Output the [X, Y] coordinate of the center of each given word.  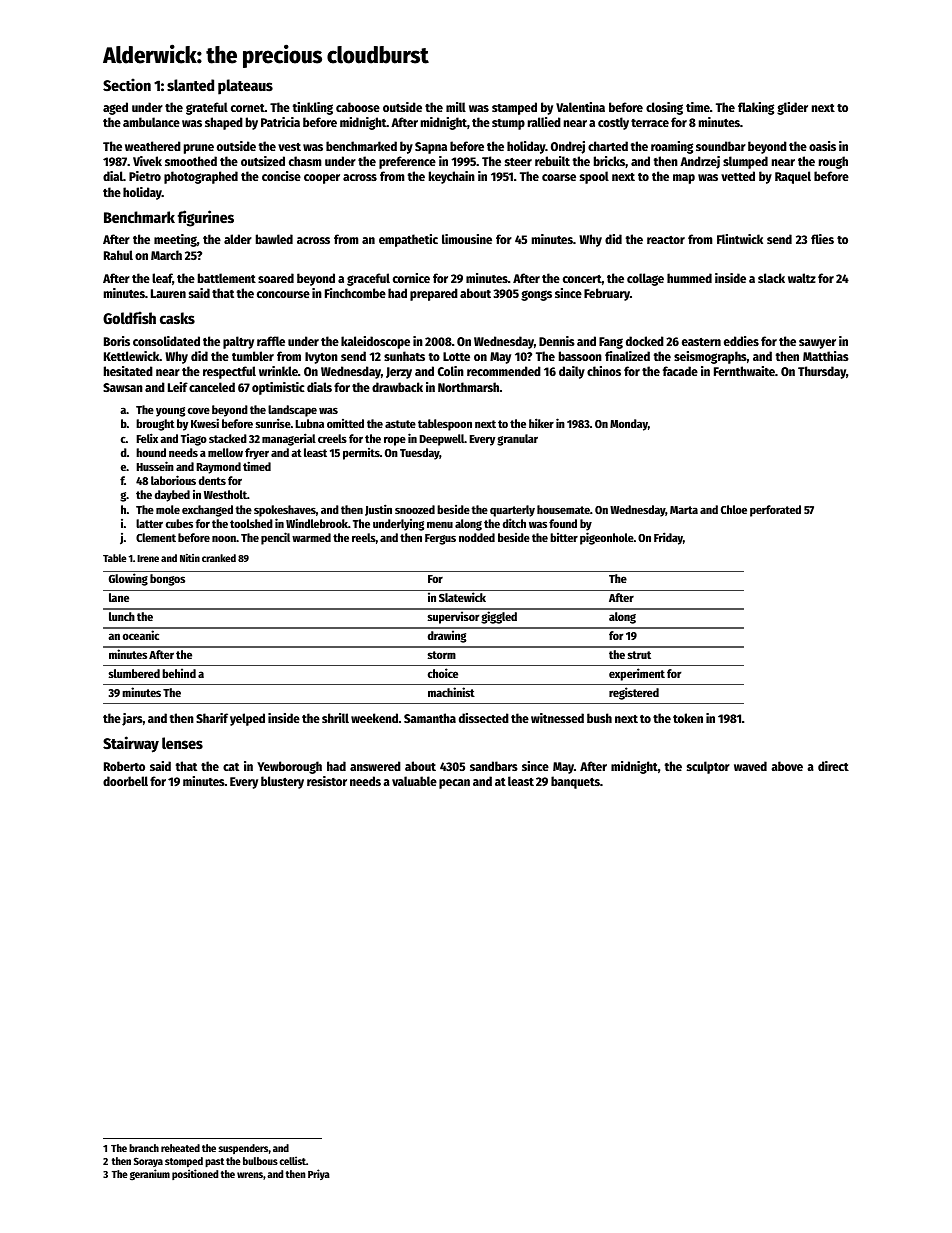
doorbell [125, 781]
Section [127, 84]
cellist [293, 1160]
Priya [319, 1174]
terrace [650, 123]
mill [456, 107]
